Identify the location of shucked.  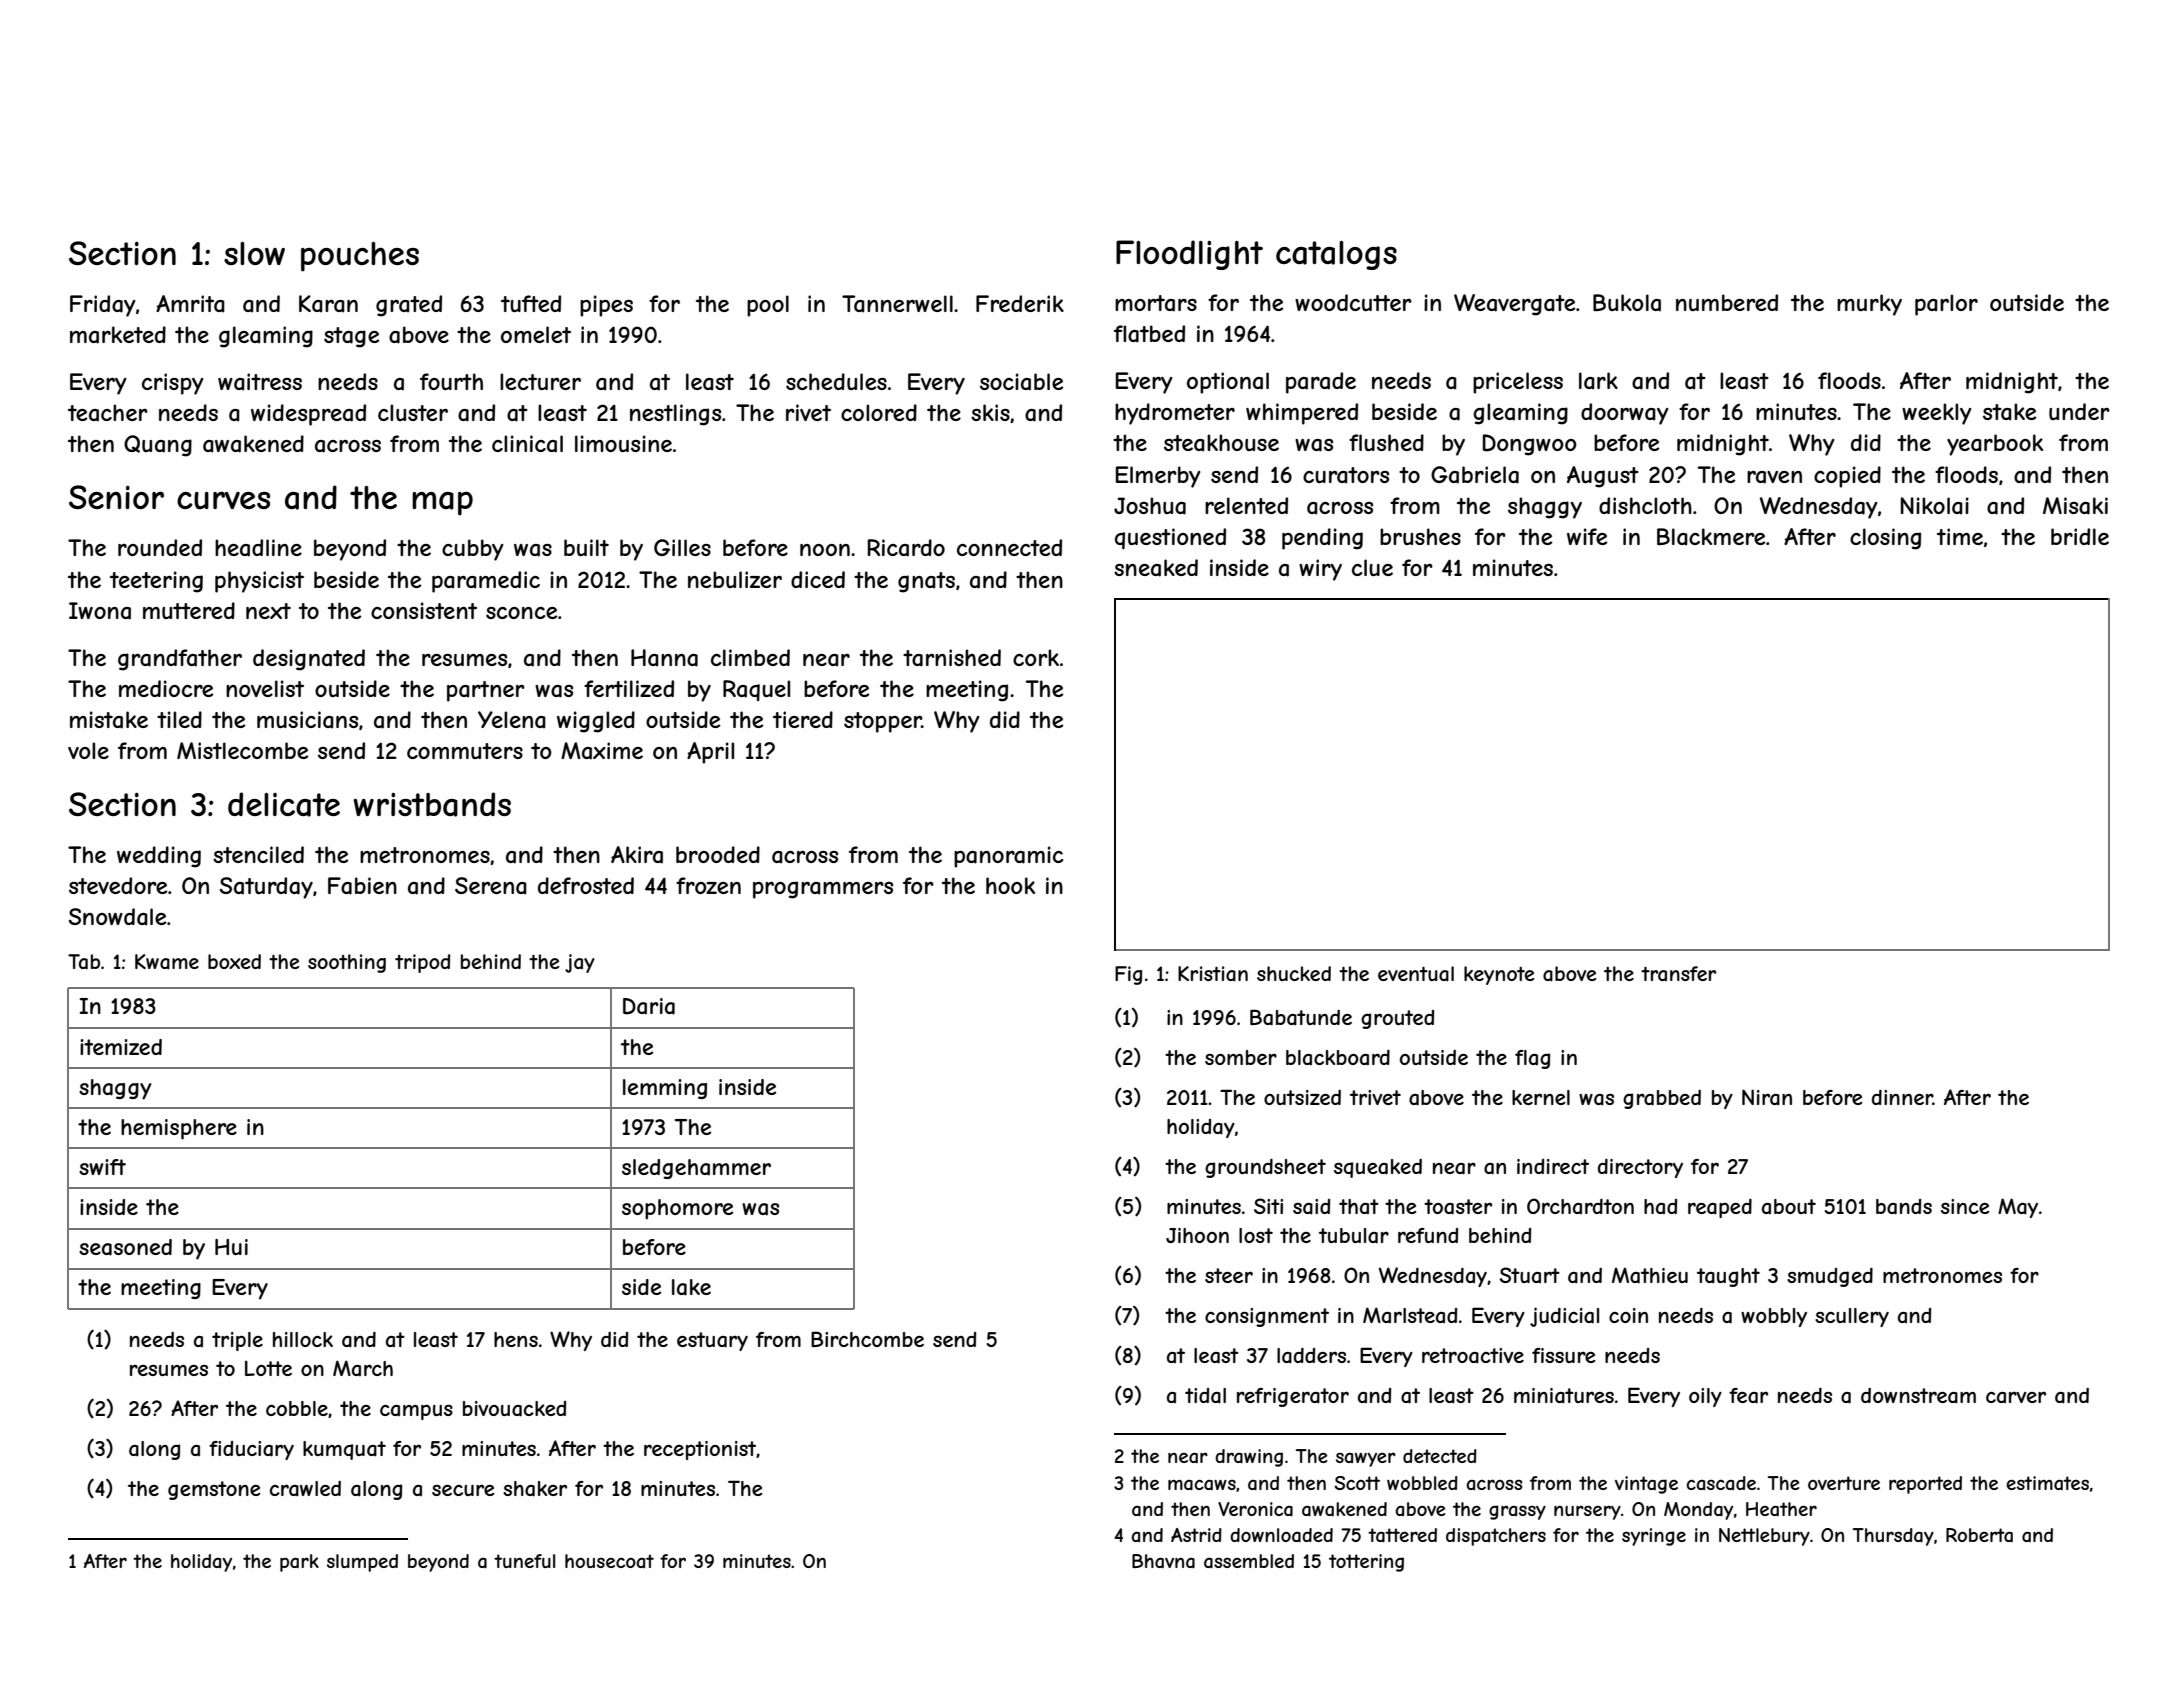
(1294, 973).
